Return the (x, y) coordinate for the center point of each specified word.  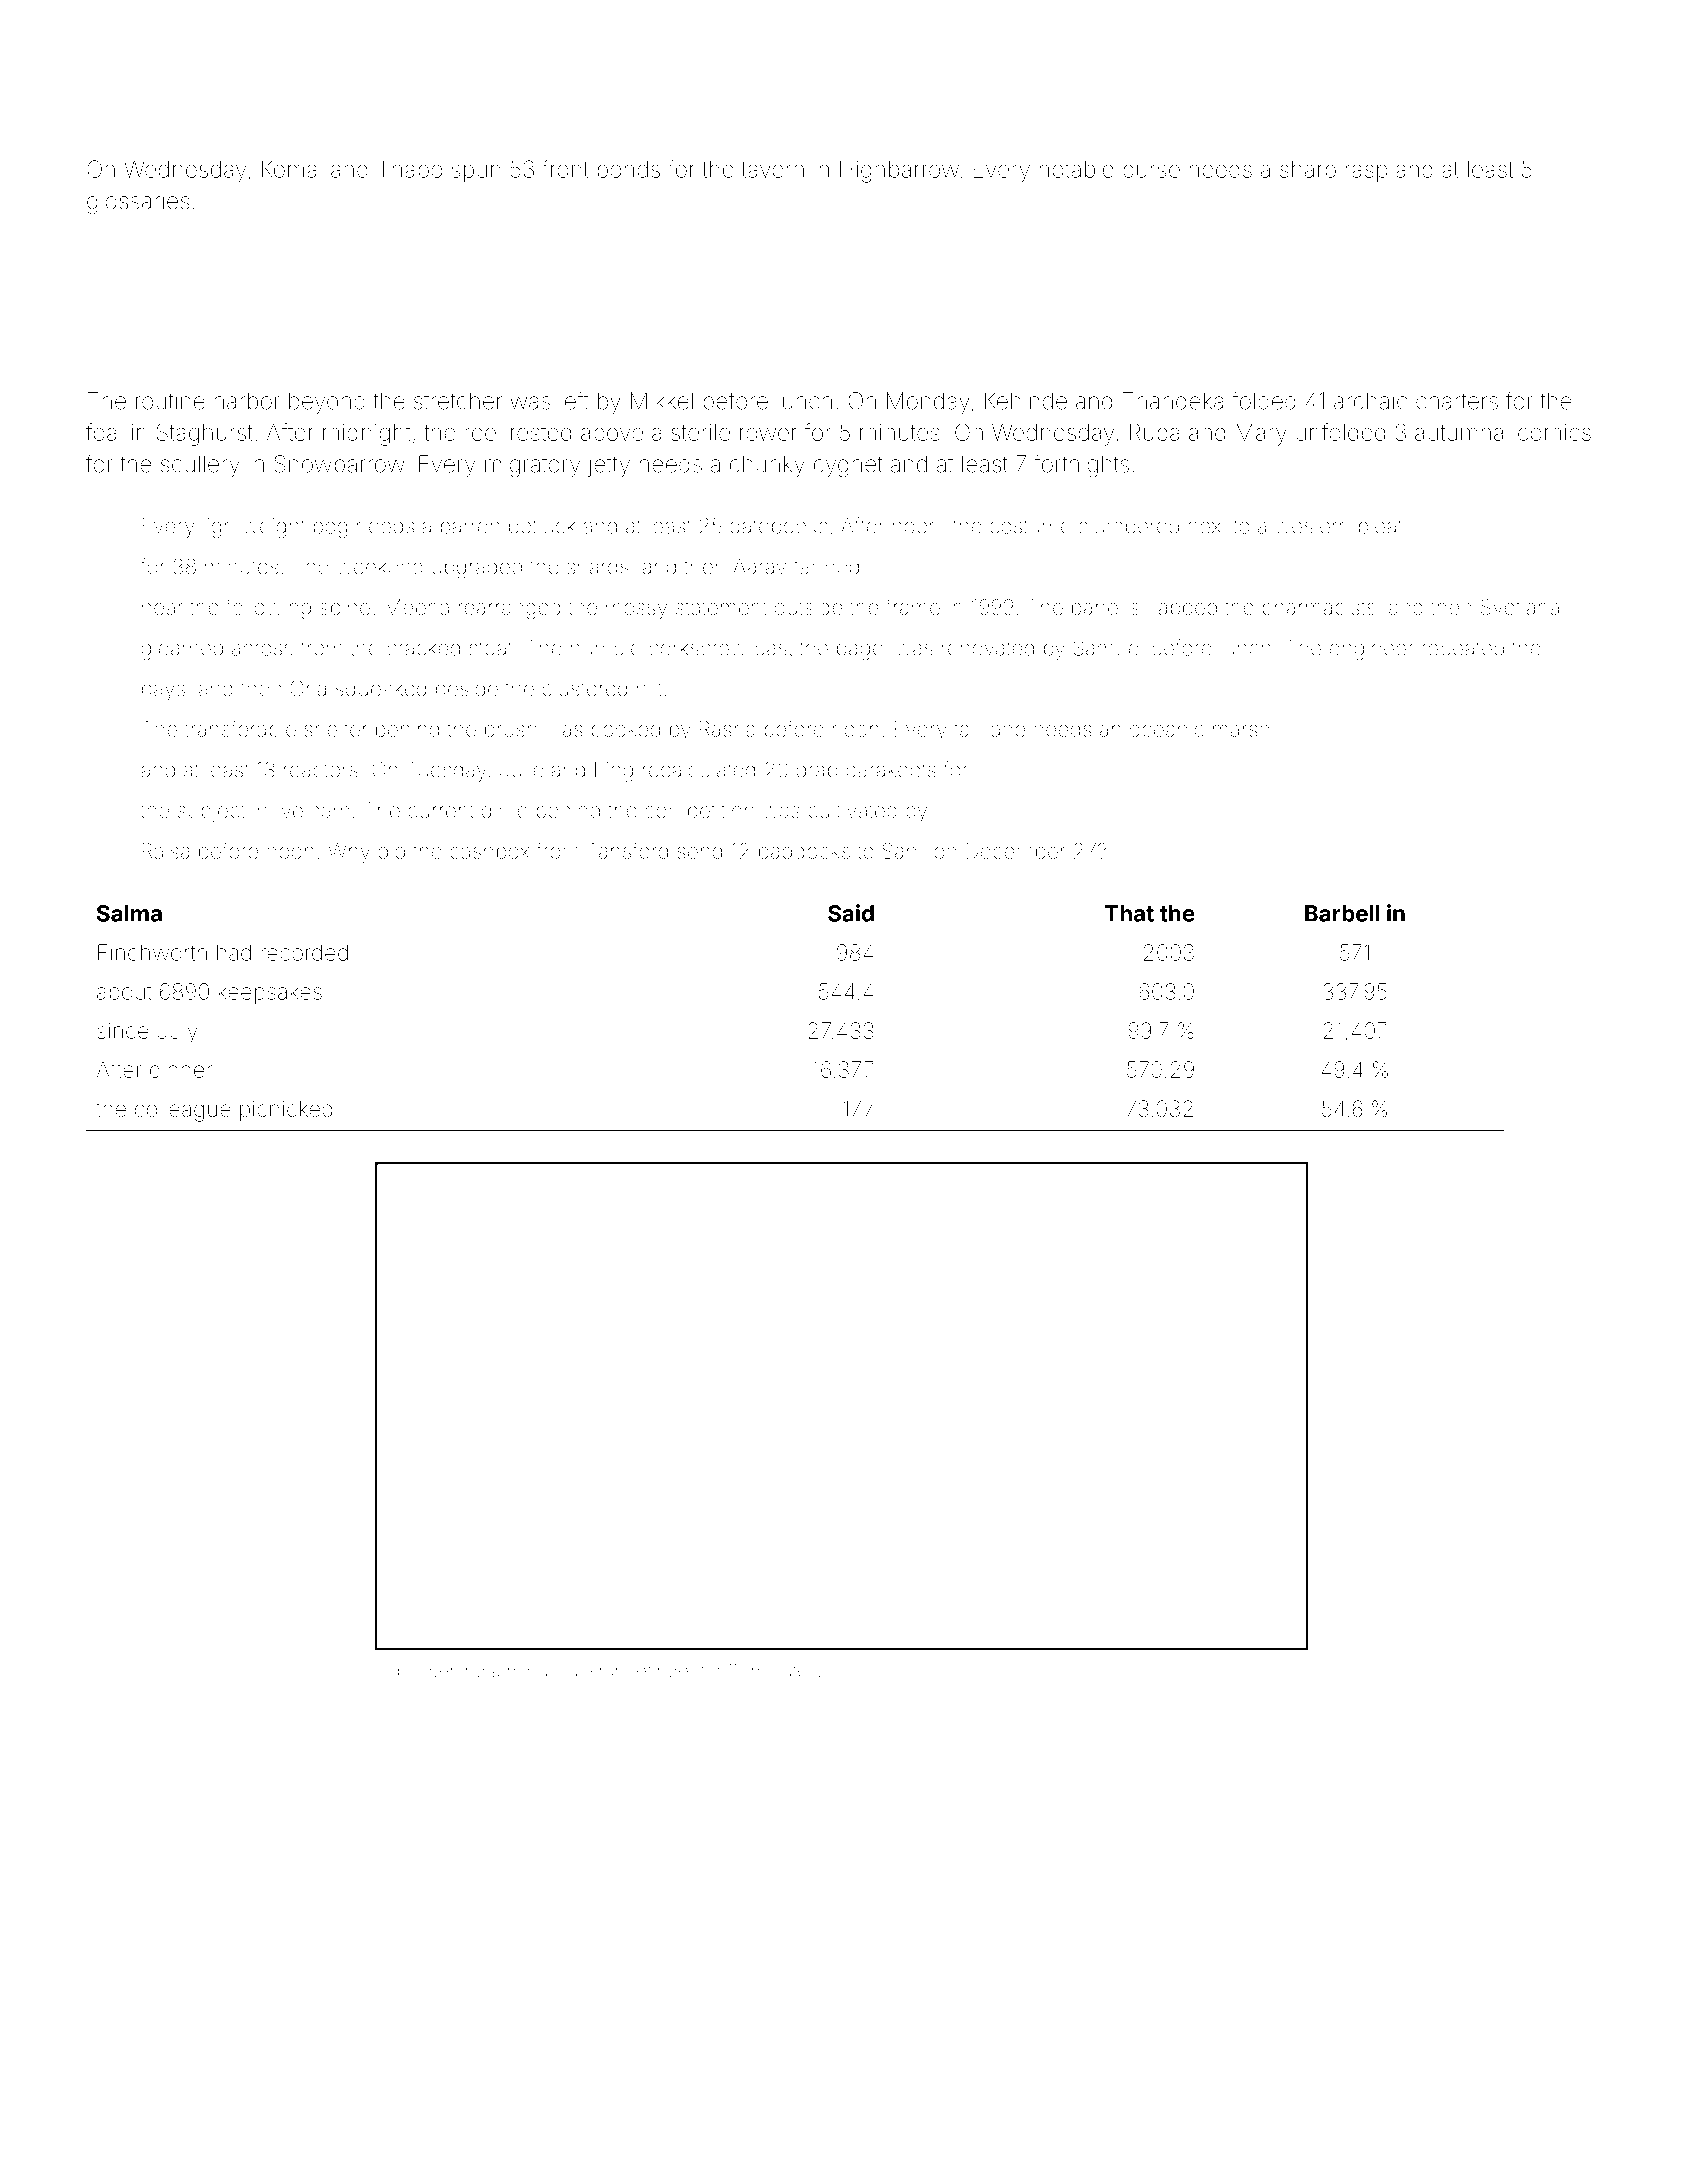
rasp (1366, 173)
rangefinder (647, 1672)
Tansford (628, 850)
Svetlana (1520, 607)
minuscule (550, 1671)
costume (1030, 526)
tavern (773, 170)
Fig (387, 1672)
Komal (292, 169)
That (1129, 913)
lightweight (254, 528)
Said (851, 913)
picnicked (286, 1111)
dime (505, 810)
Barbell (1342, 913)
